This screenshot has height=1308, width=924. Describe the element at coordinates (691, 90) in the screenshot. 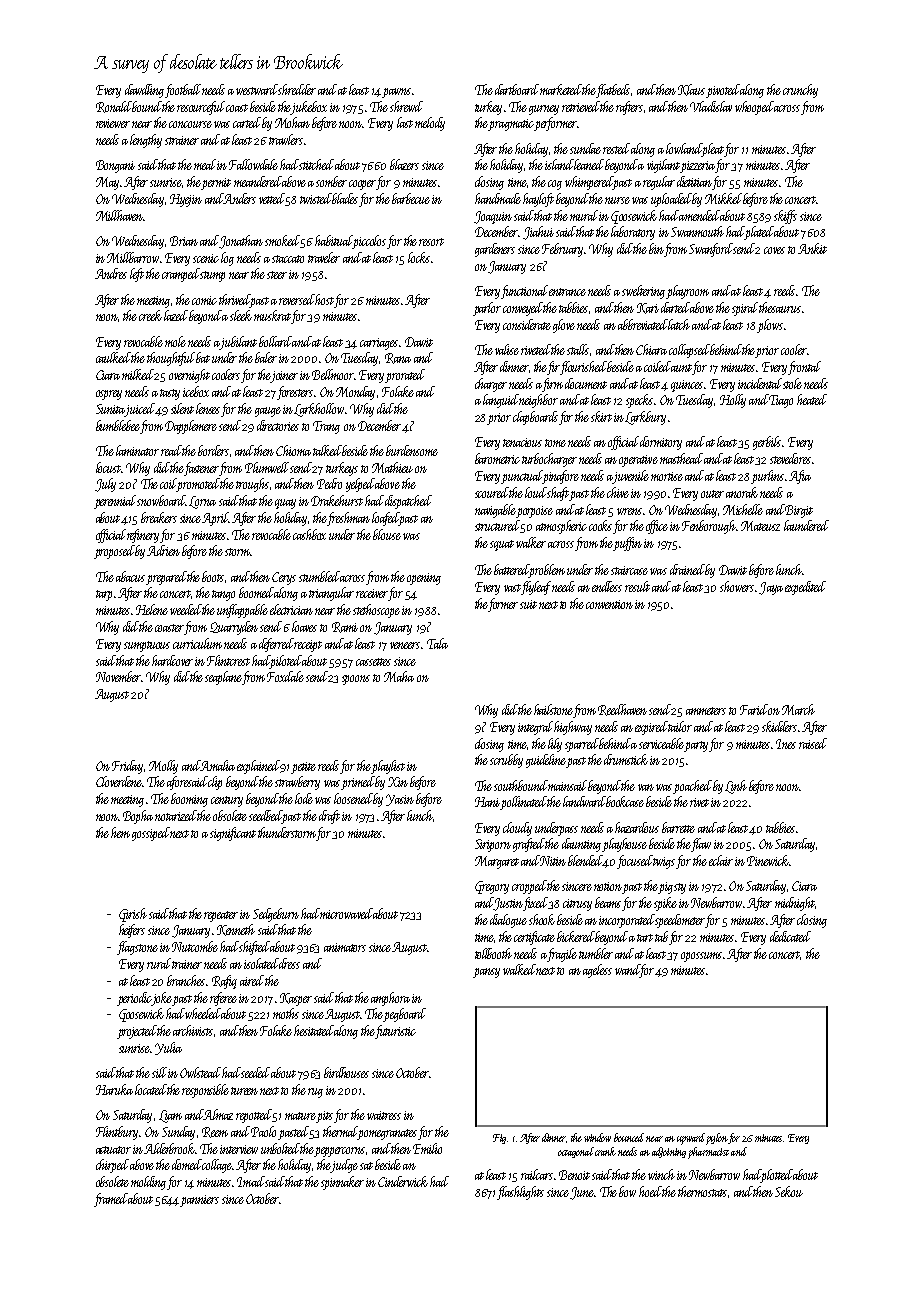

I see `Klaus` at that location.
